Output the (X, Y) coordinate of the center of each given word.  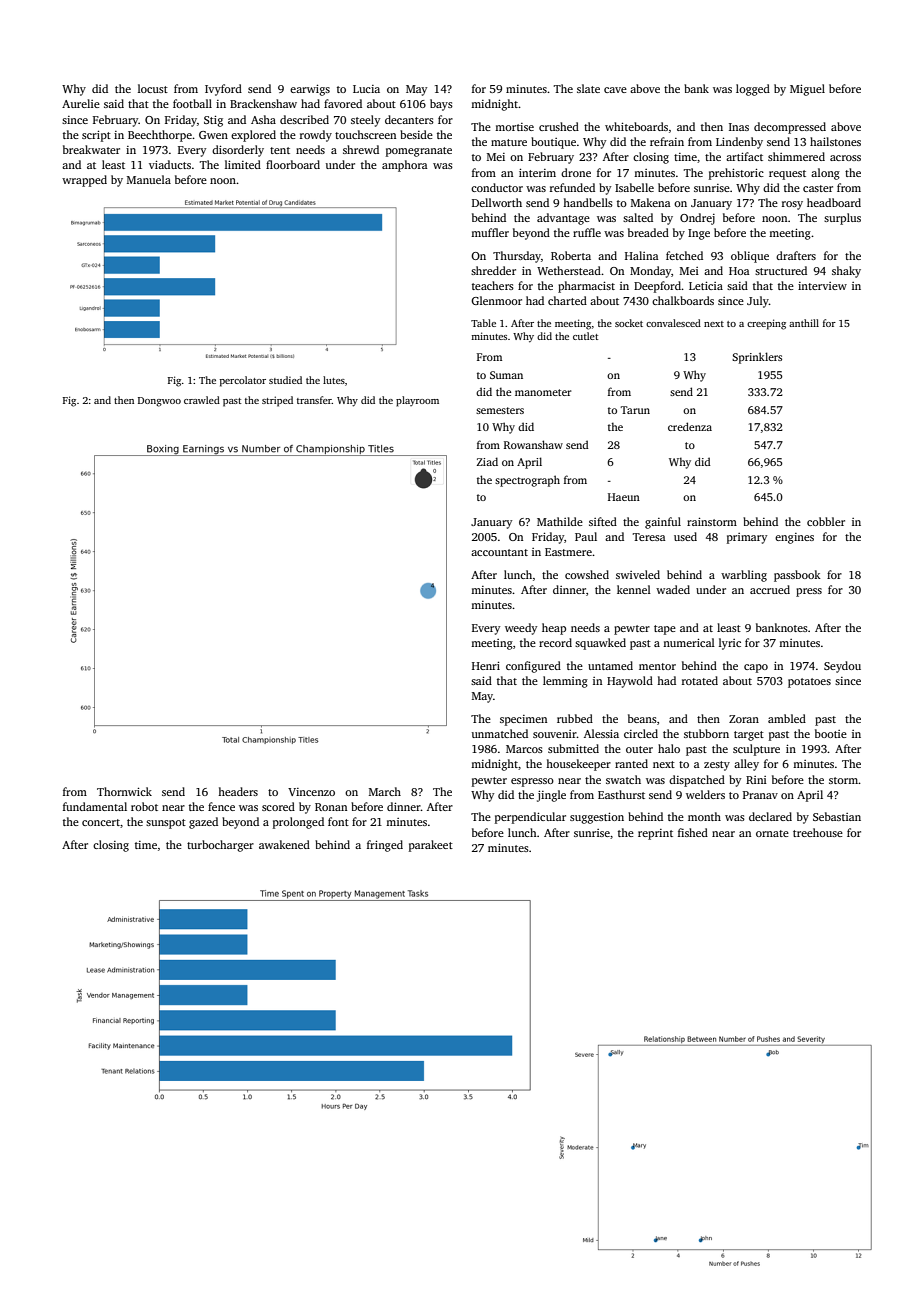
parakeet (431, 846)
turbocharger (220, 846)
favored (343, 103)
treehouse (818, 832)
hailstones (835, 141)
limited (243, 164)
